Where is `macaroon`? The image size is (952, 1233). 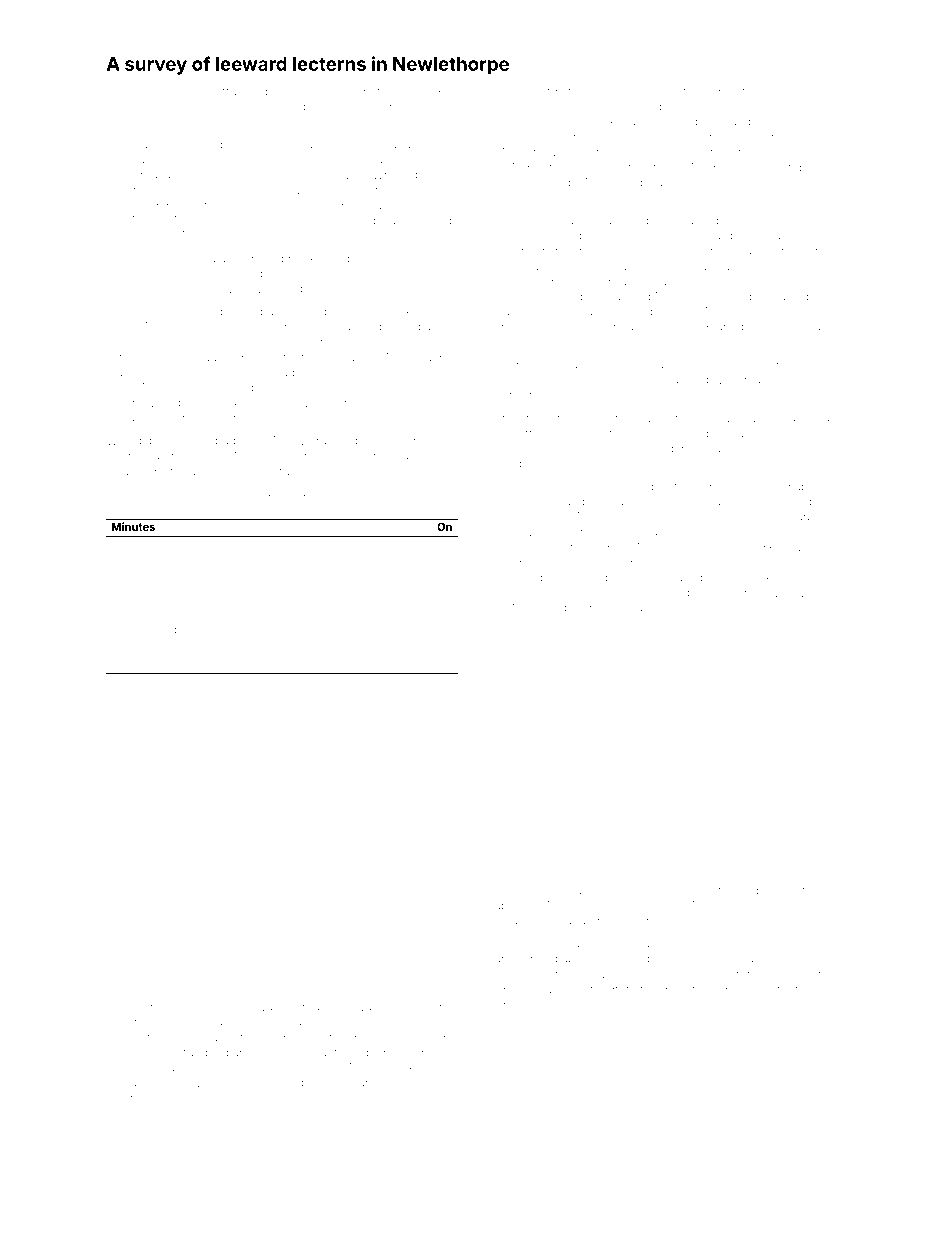
macaroon is located at coordinates (777, 236).
